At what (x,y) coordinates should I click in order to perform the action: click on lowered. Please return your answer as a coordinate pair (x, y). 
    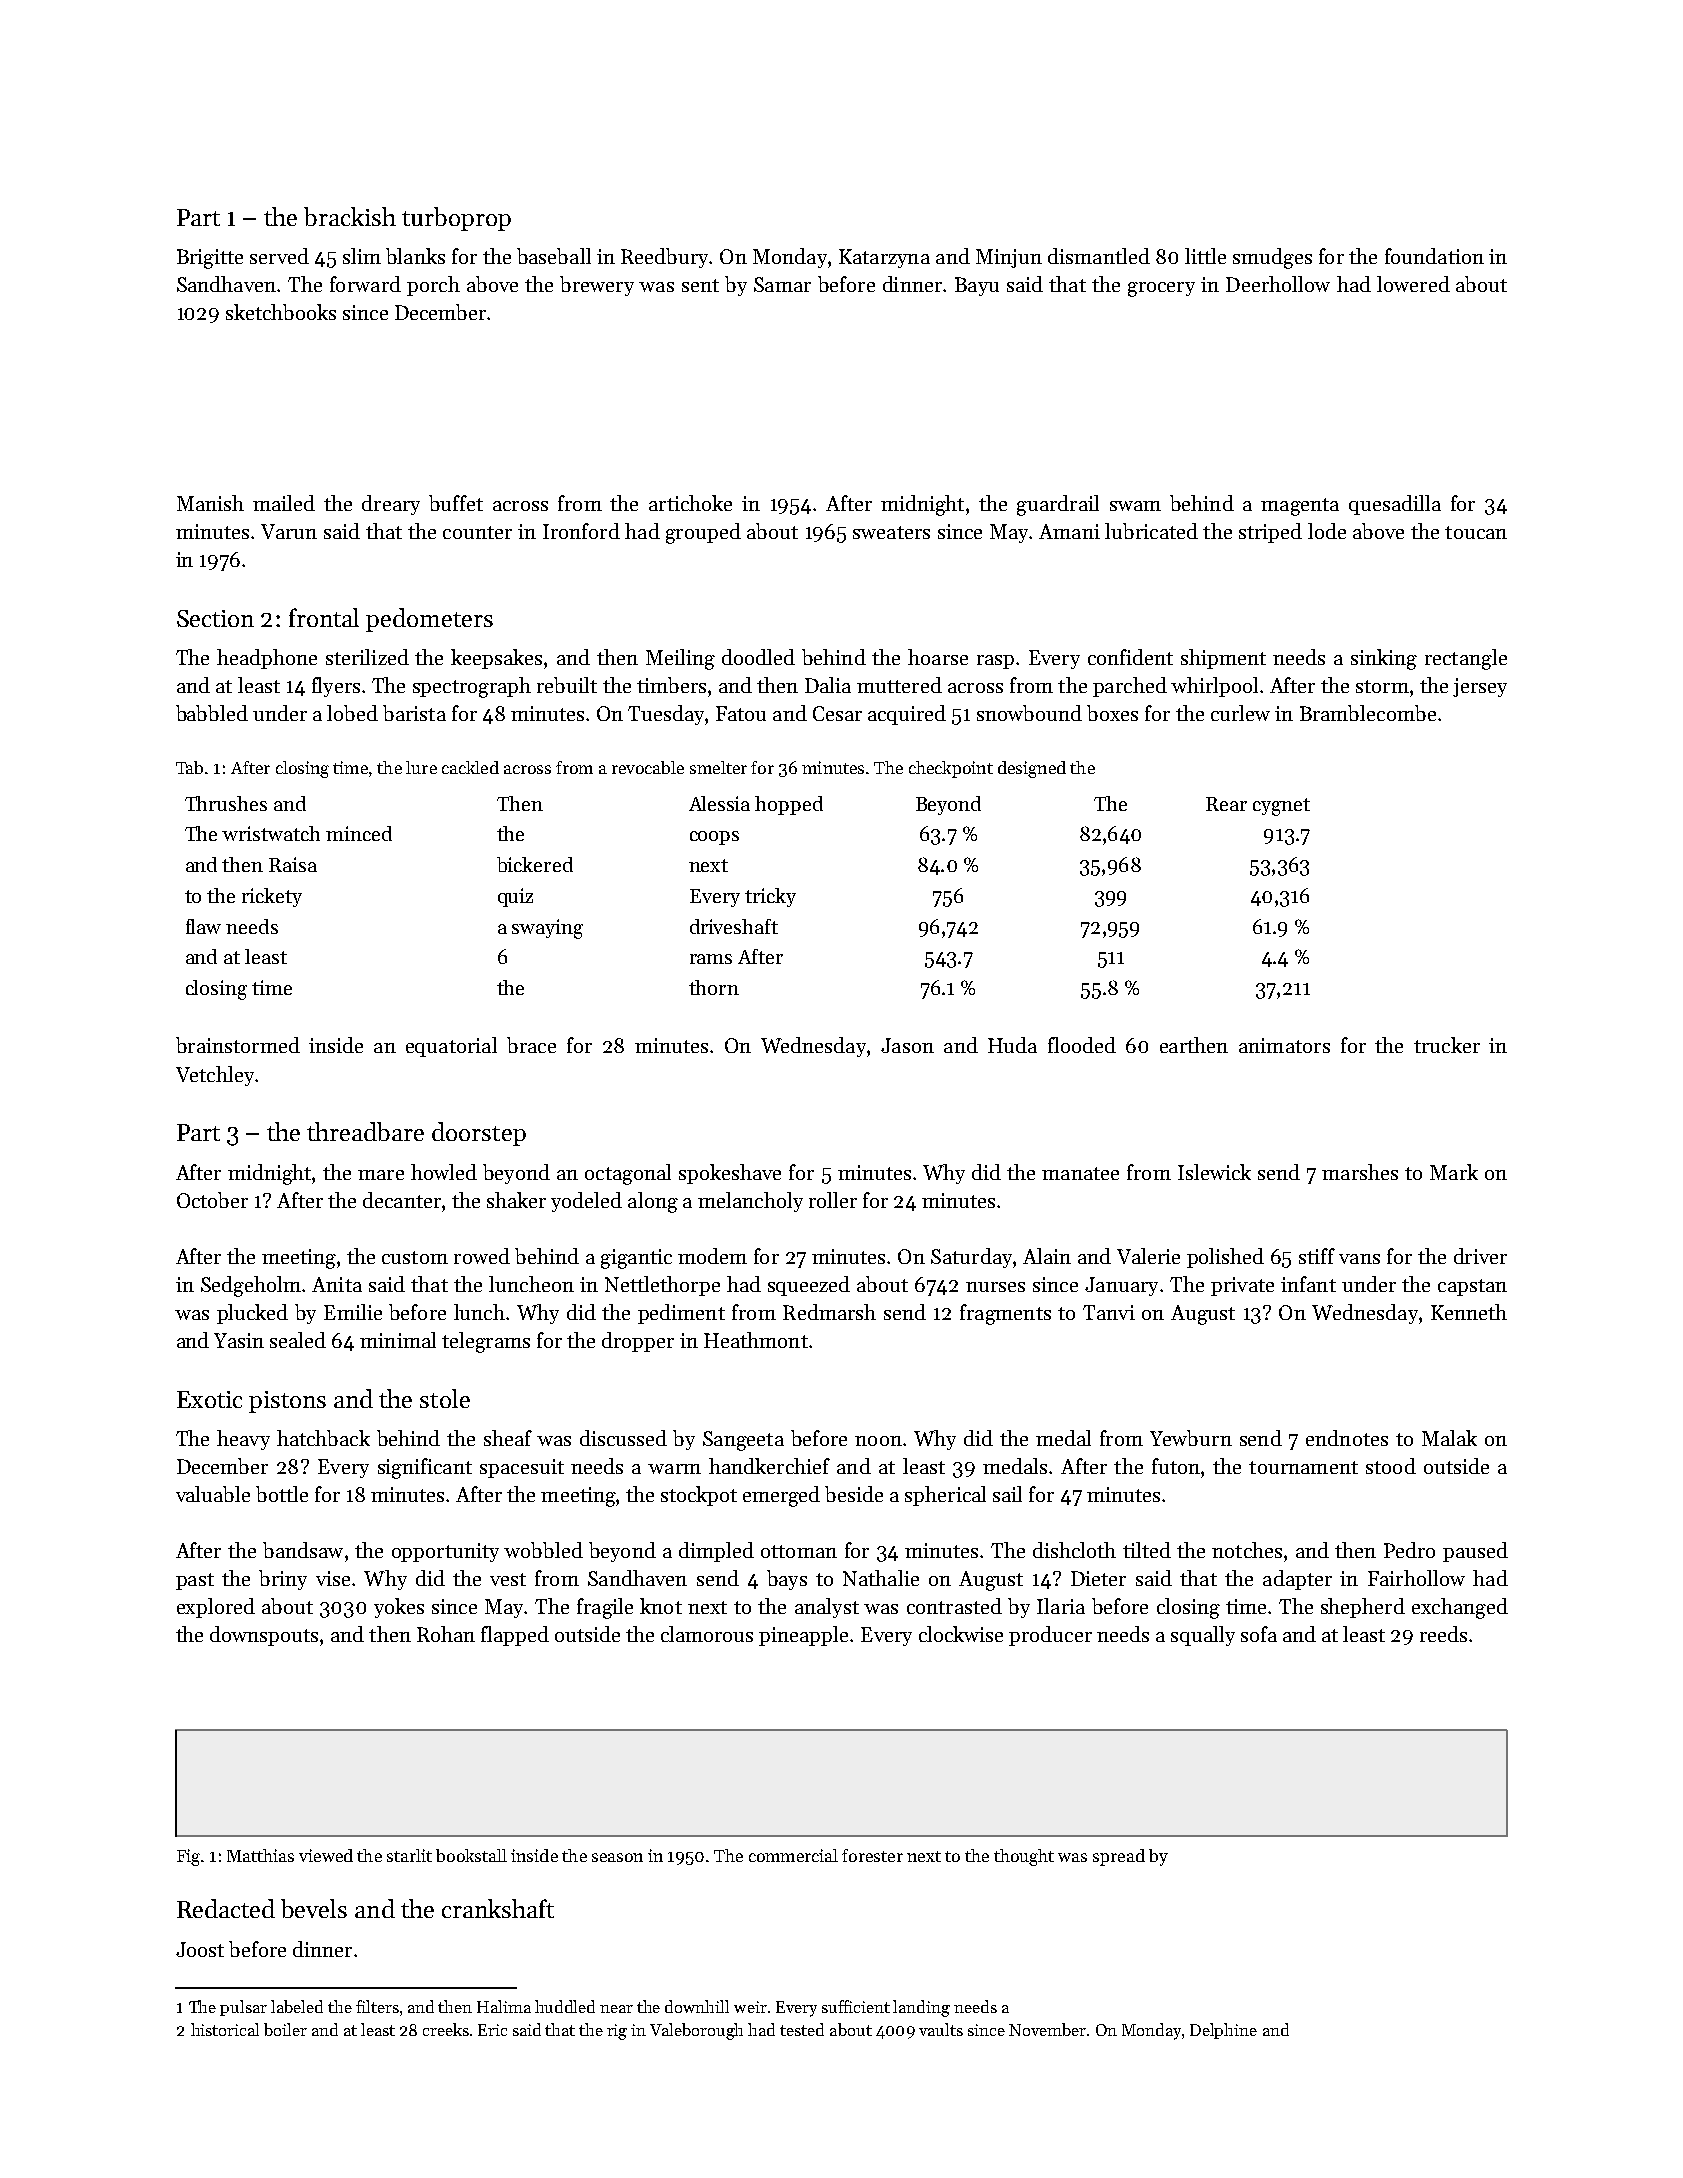
    Looking at the image, I should click on (1413, 284).
